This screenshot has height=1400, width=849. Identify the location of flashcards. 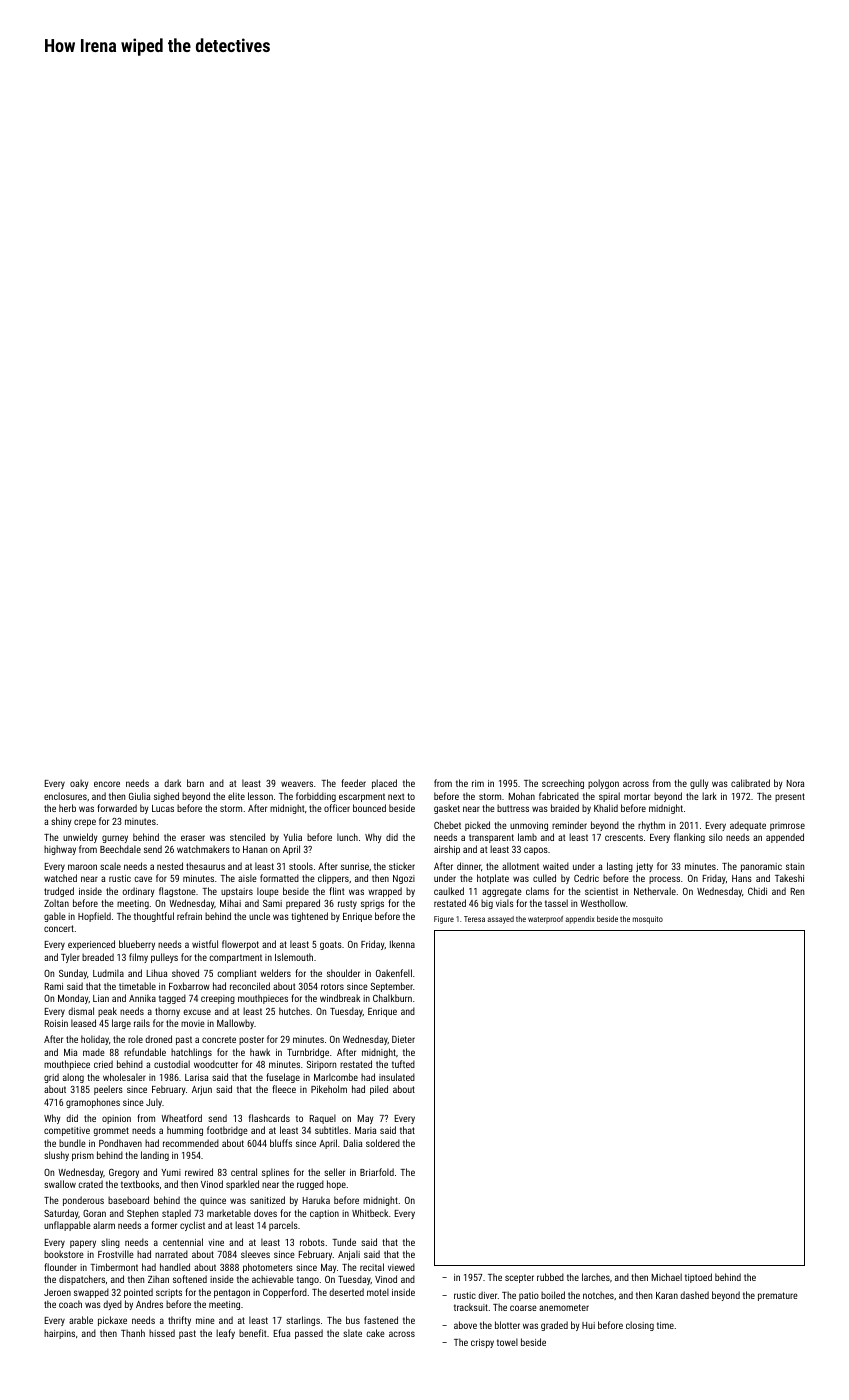
(269, 1118).
